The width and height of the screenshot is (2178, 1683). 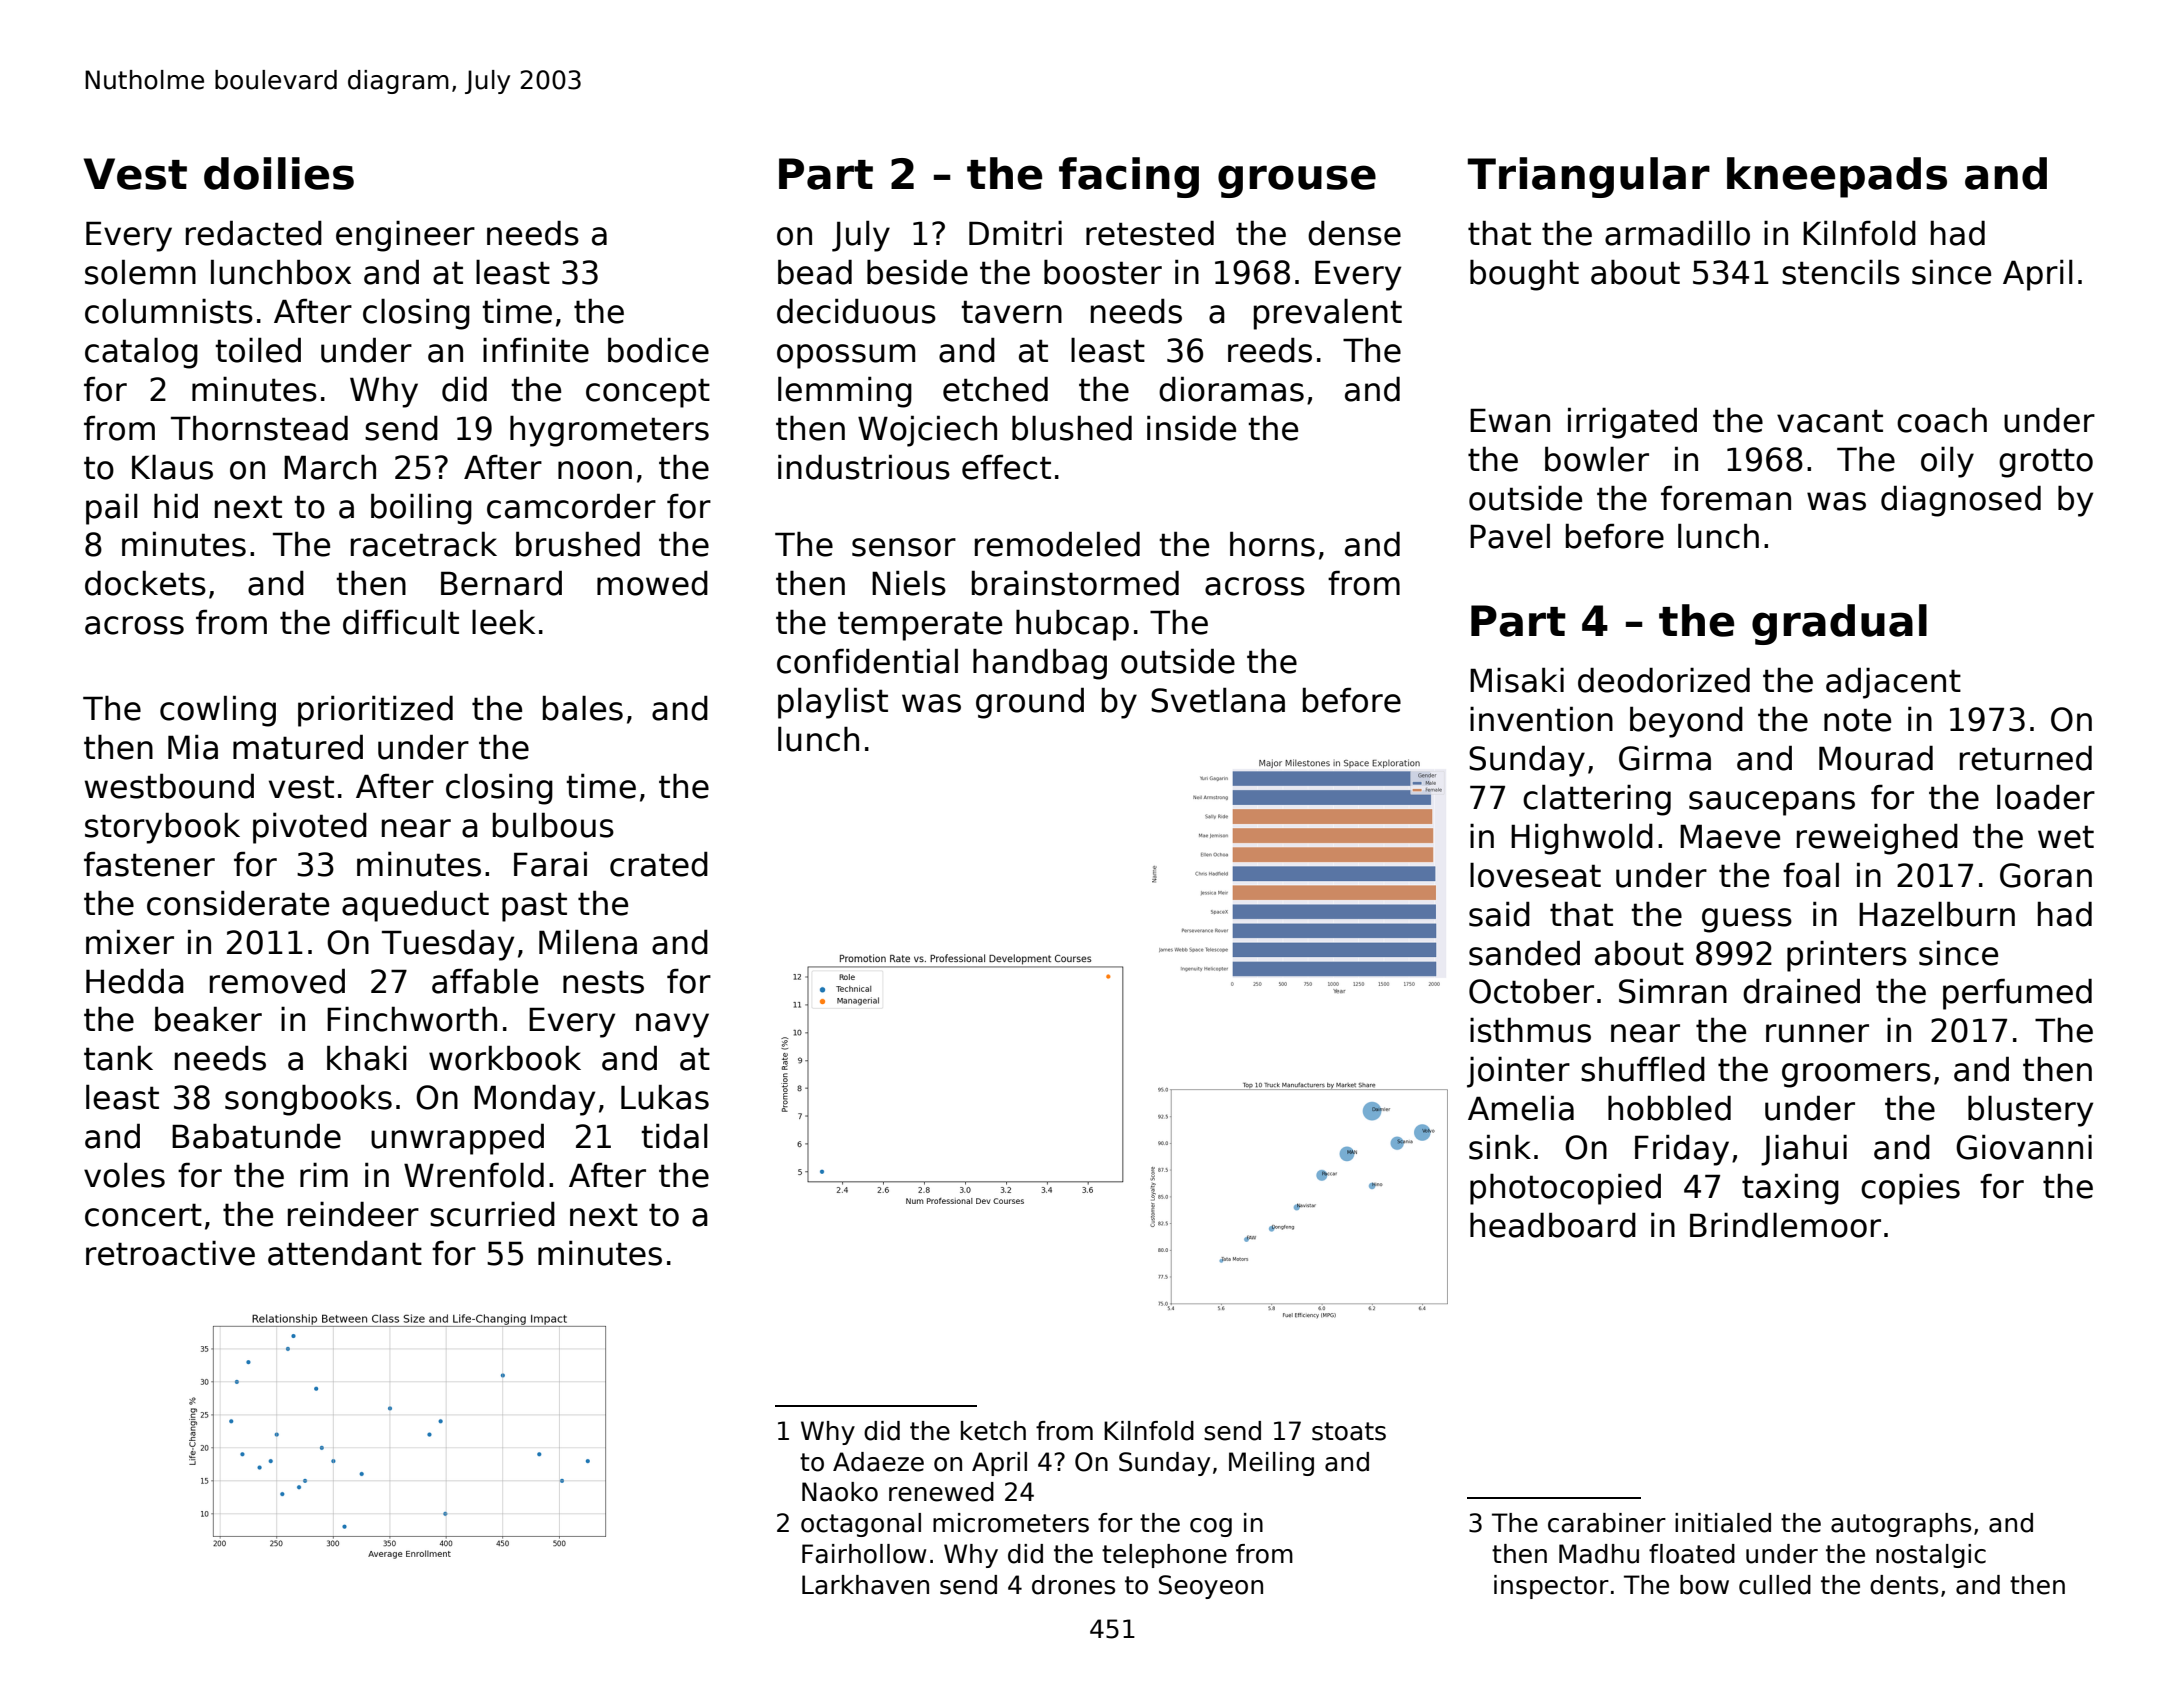 I want to click on kneepads, so click(x=1837, y=177).
